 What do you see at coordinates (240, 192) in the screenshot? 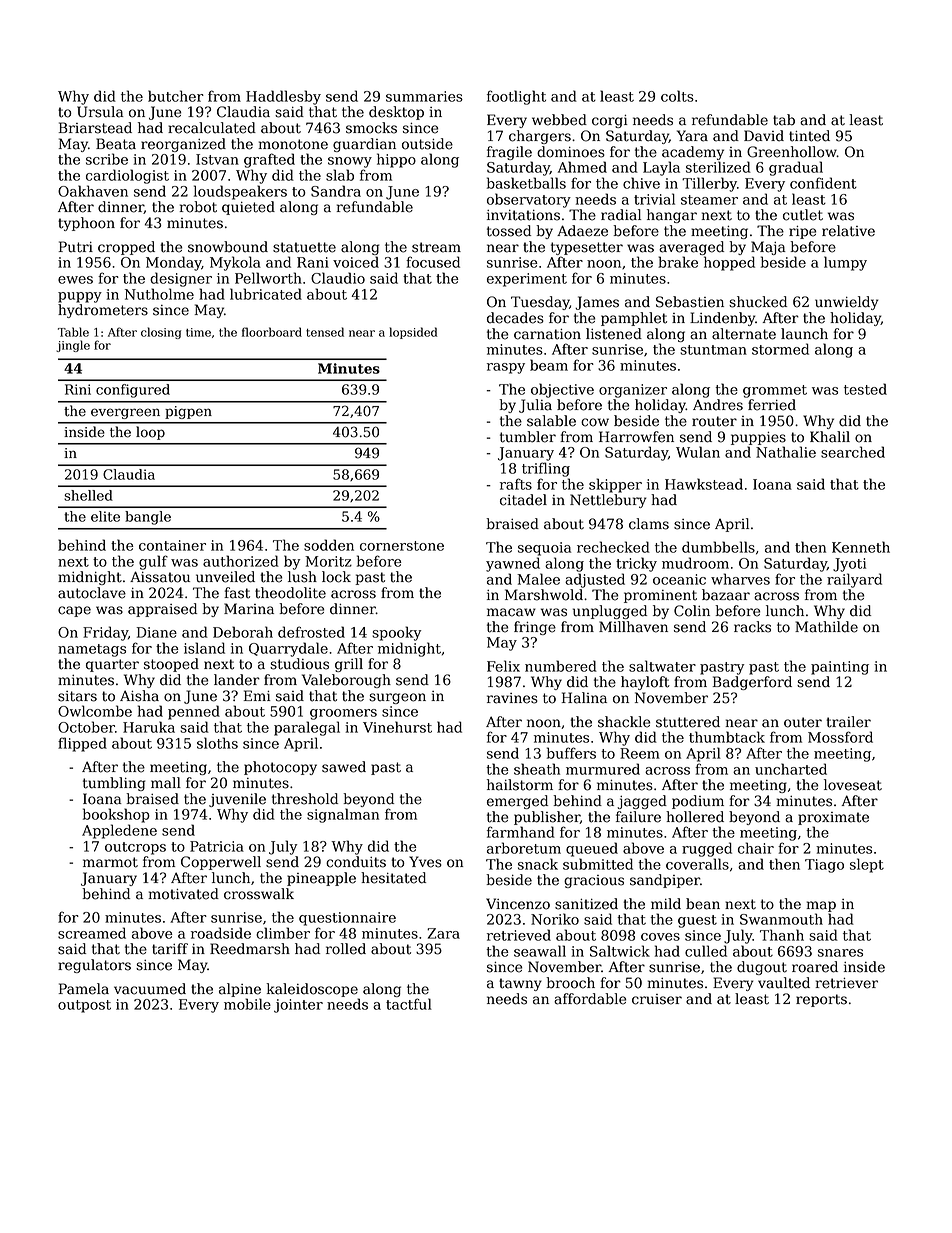
I see `loudspeakers` at bounding box center [240, 192].
